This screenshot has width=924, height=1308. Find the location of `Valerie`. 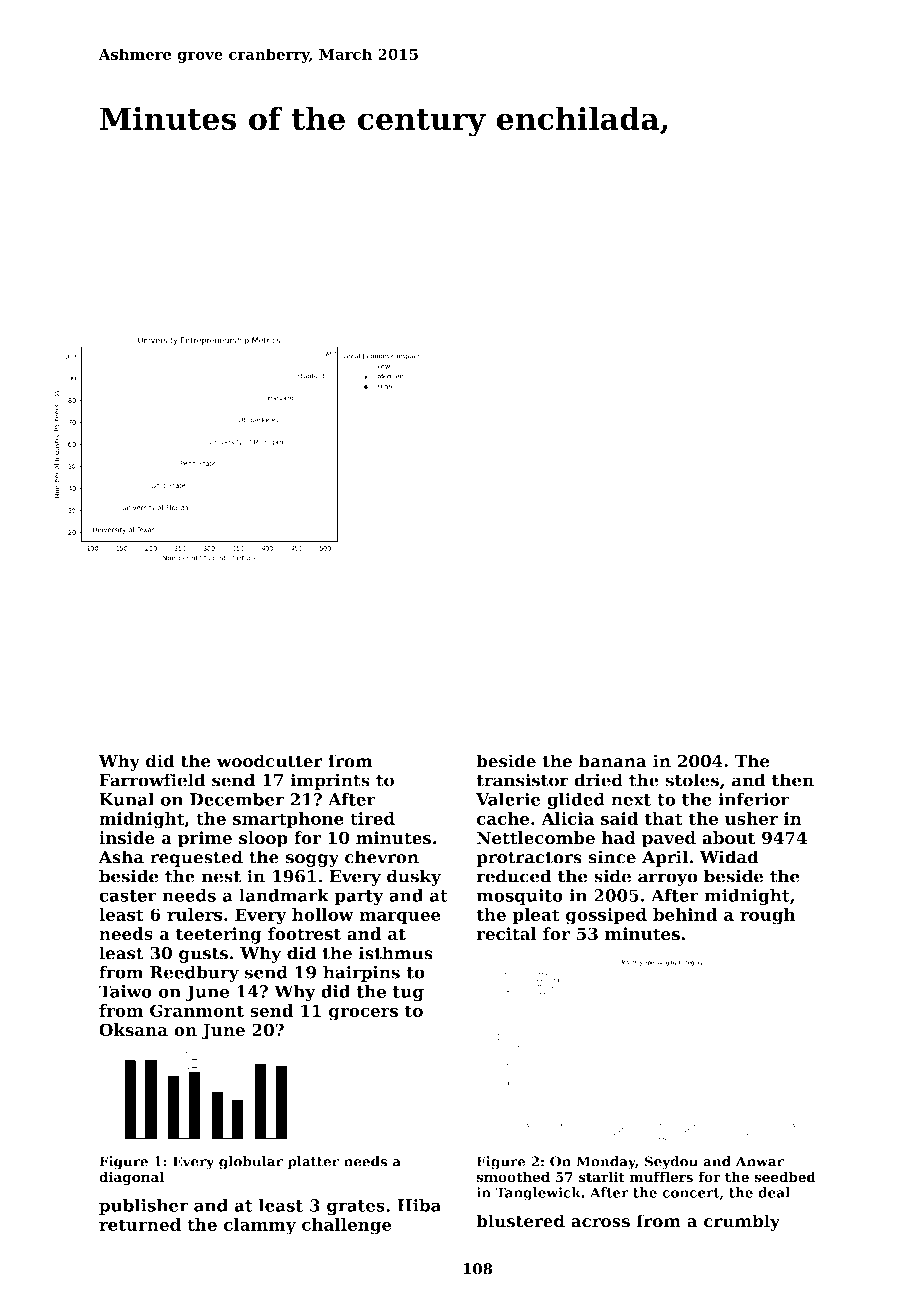

Valerie is located at coordinates (508, 799).
